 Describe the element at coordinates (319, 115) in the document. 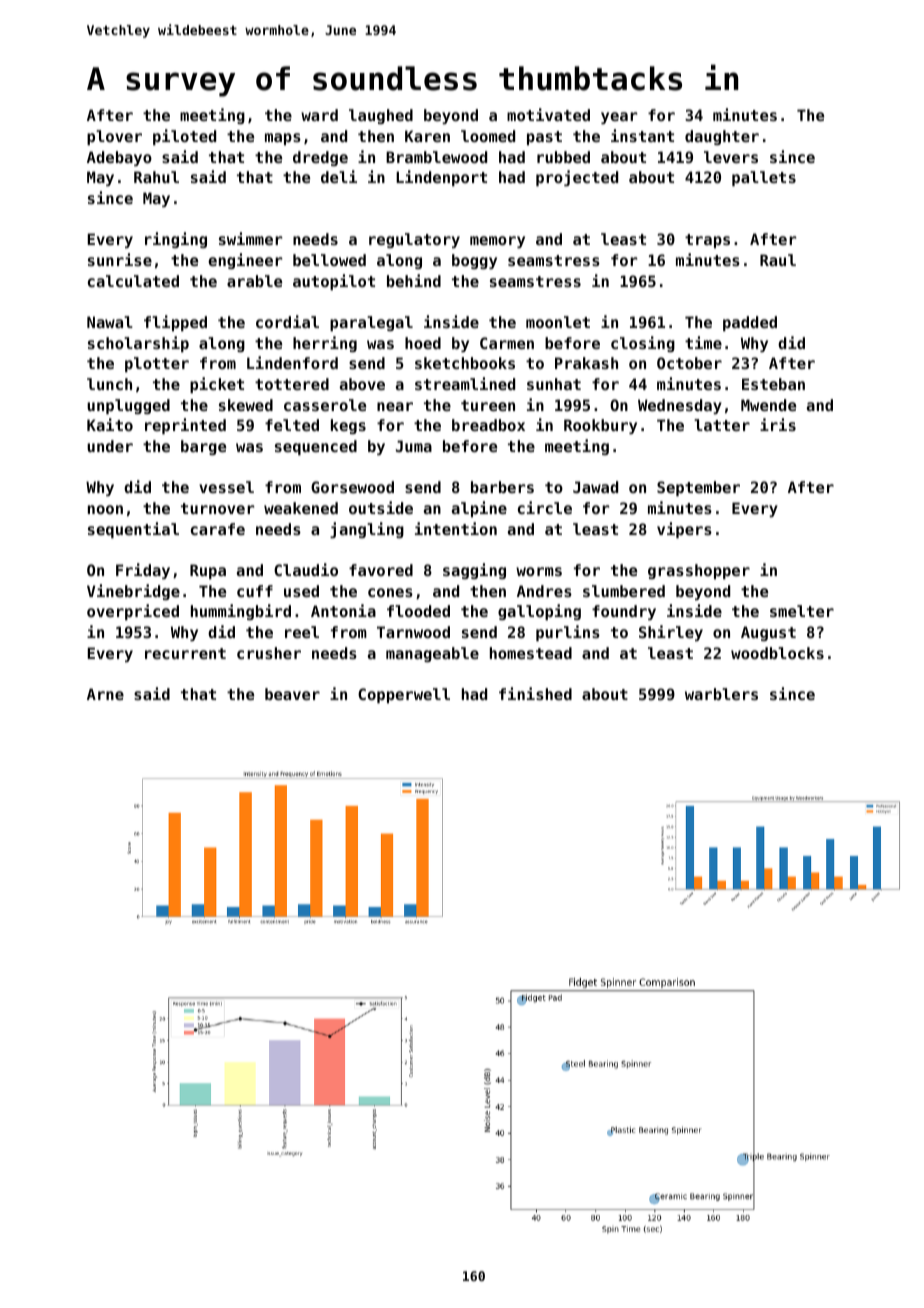

I see `ward` at that location.
